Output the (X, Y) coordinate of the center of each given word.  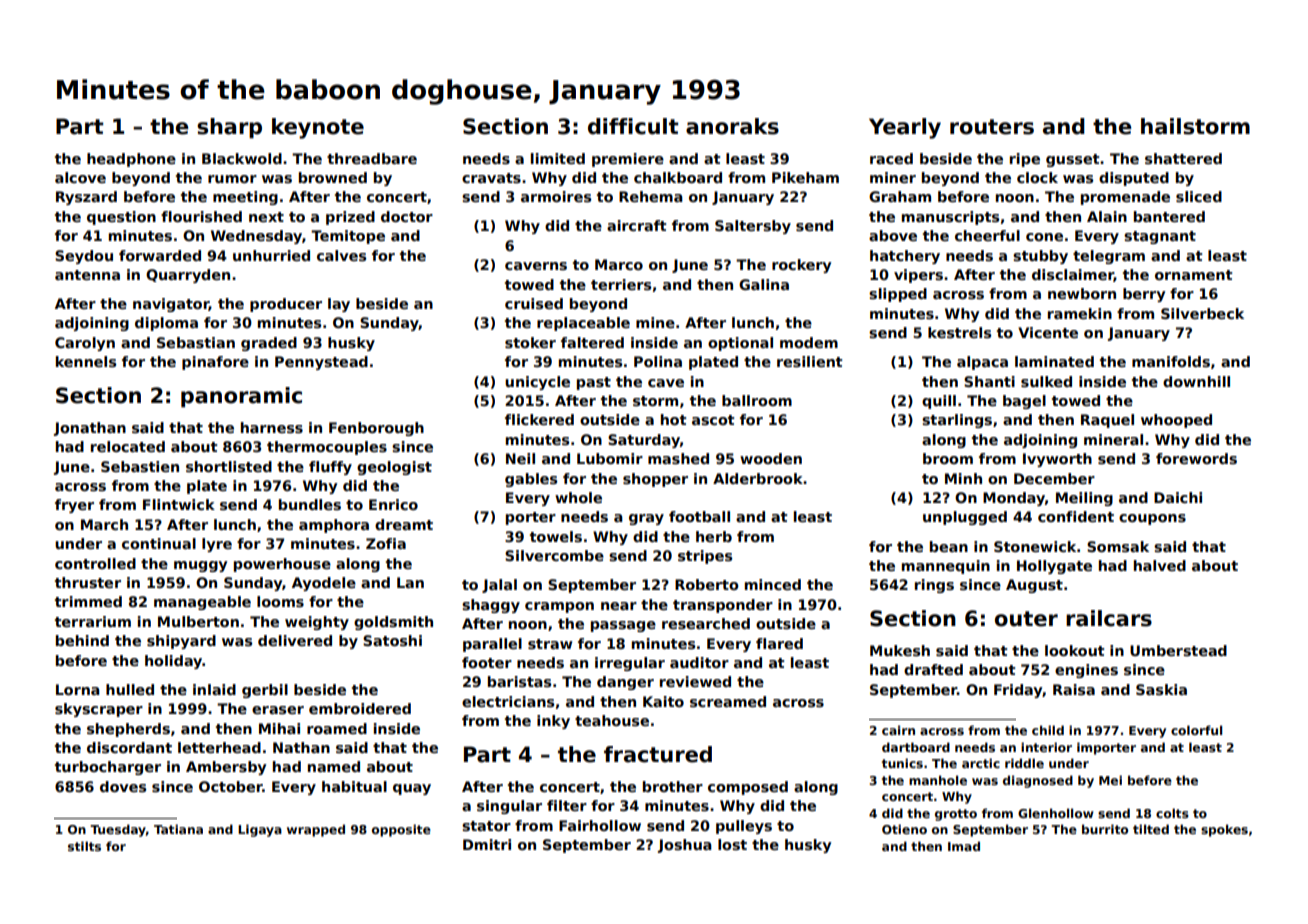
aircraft (637, 225)
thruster (88, 582)
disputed (1134, 179)
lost (732, 844)
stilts (84, 846)
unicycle (537, 383)
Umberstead (1178, 650)
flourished (201, 216)
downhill (1196, 381)
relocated (128, 446)
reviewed (695, 681)
